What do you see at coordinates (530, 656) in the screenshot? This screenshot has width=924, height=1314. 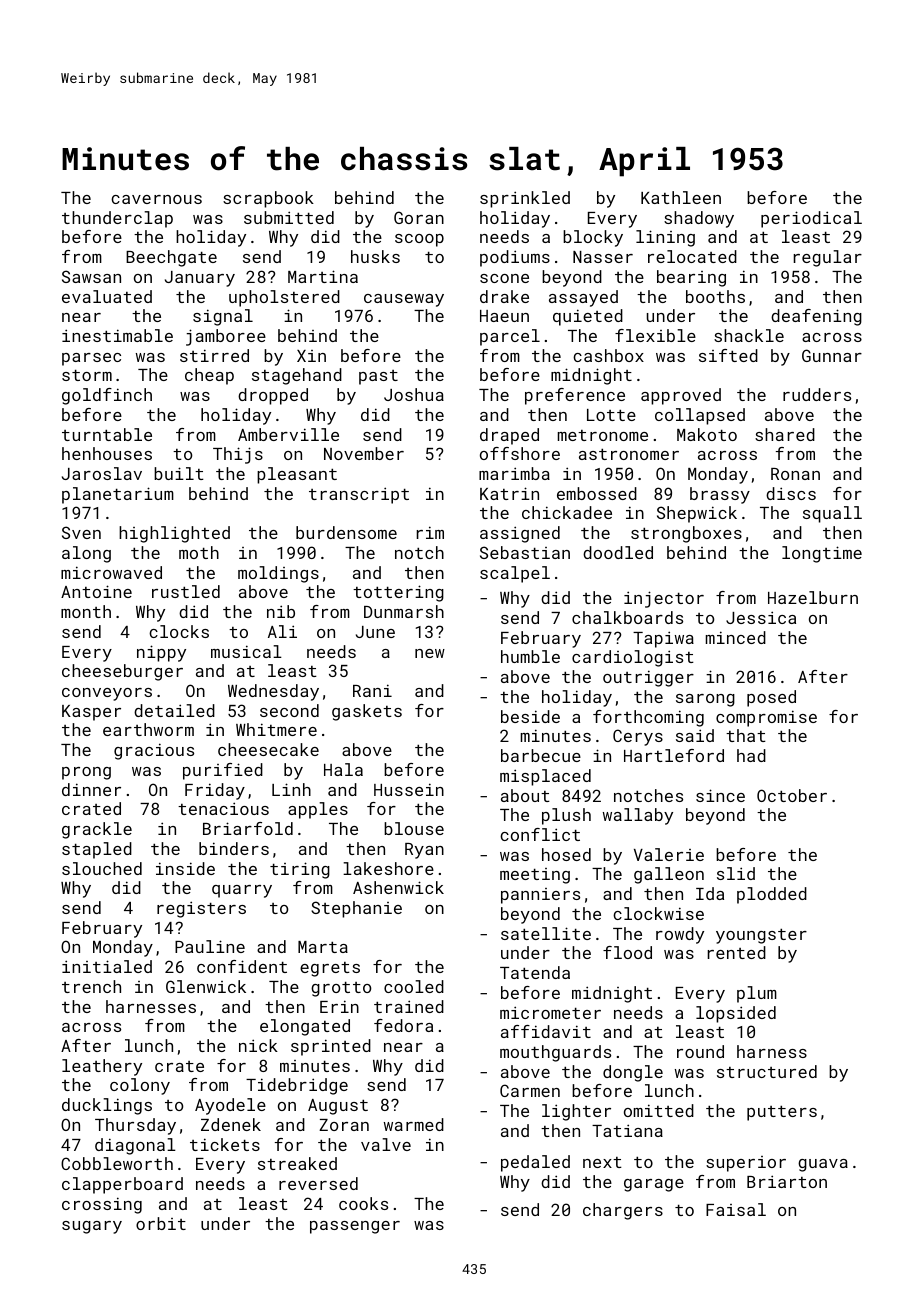 I see `humble` at bounding box center [530, 656].
